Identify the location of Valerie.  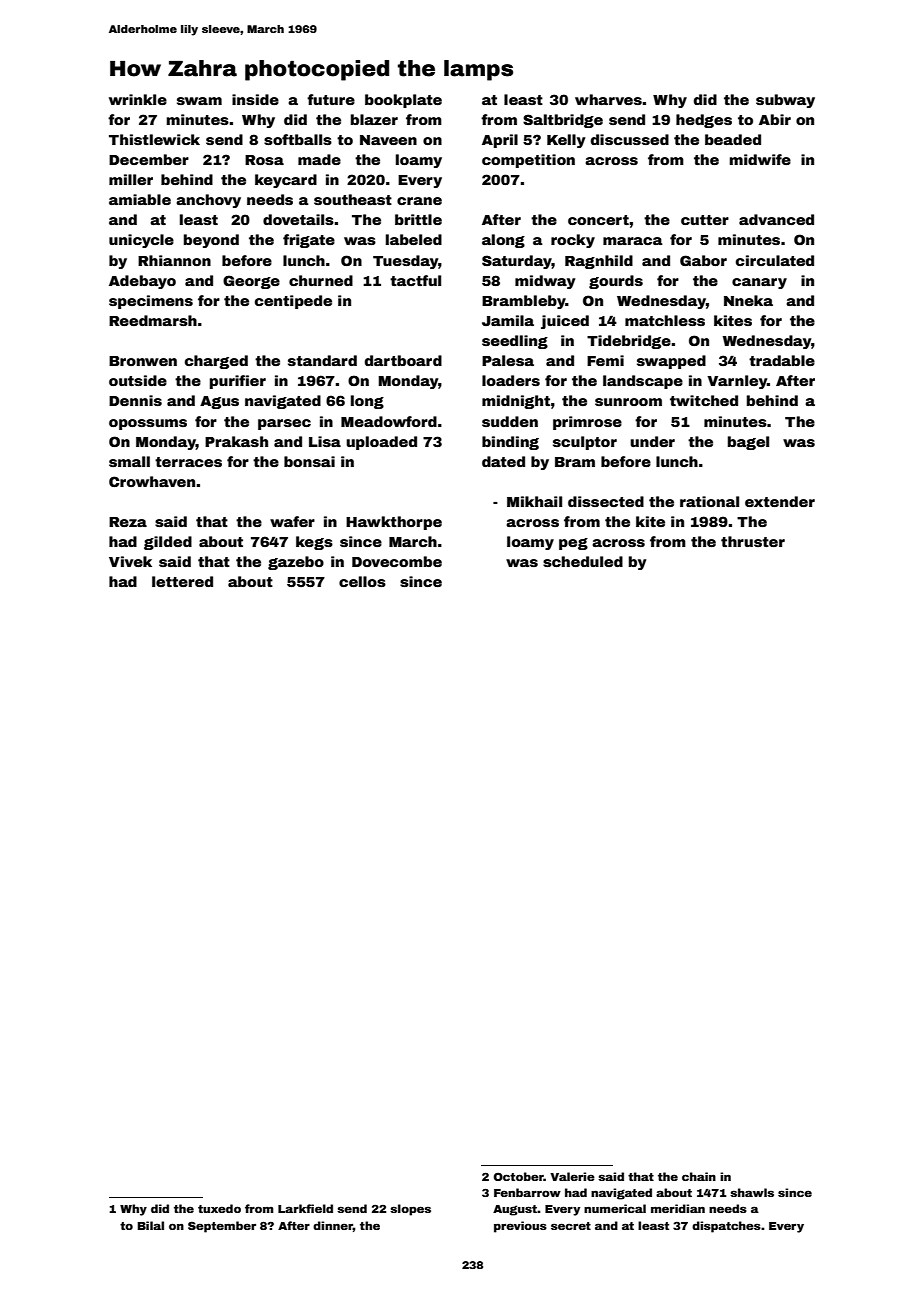
(572, 1176).
